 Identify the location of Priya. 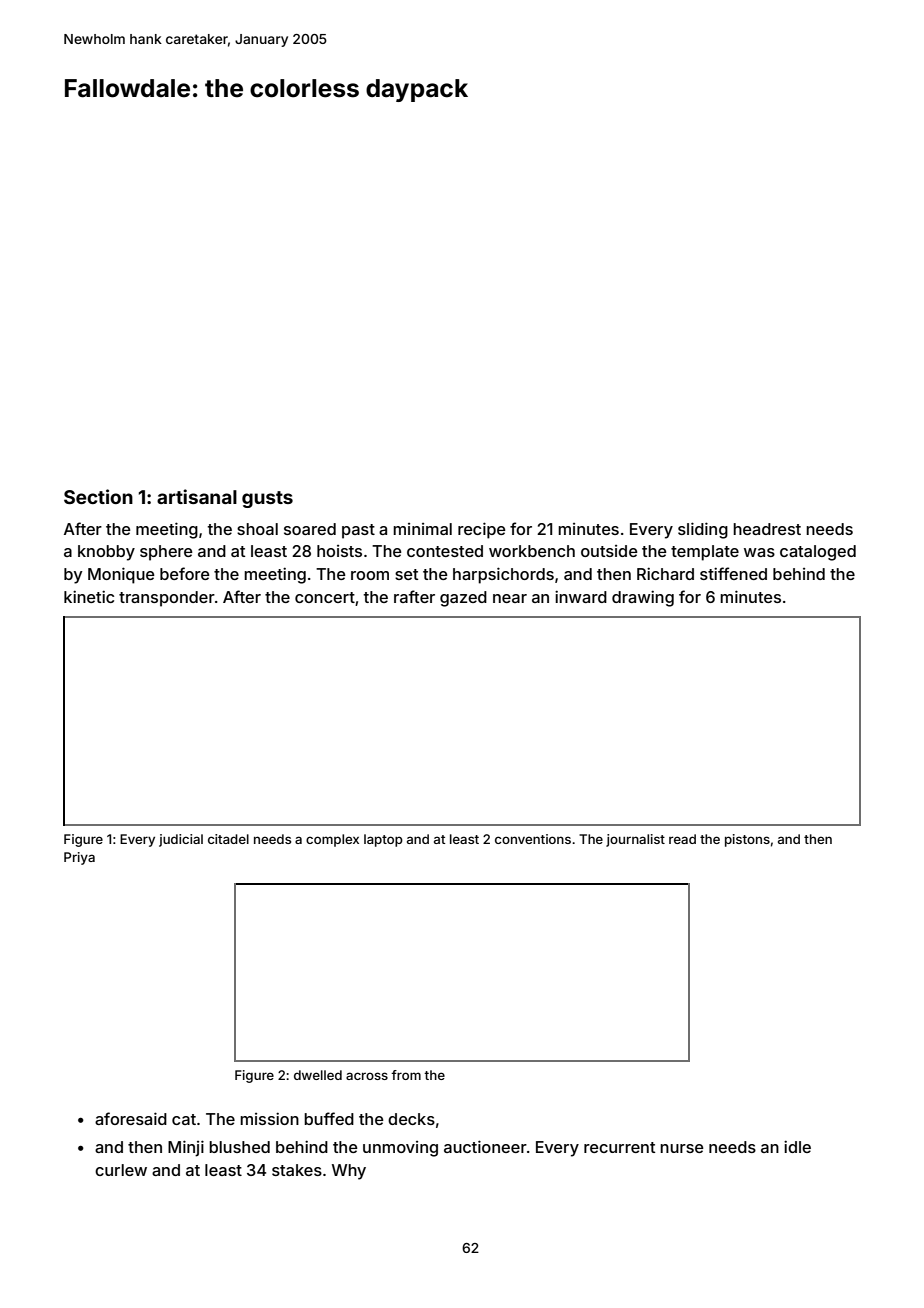
(79, 858).
